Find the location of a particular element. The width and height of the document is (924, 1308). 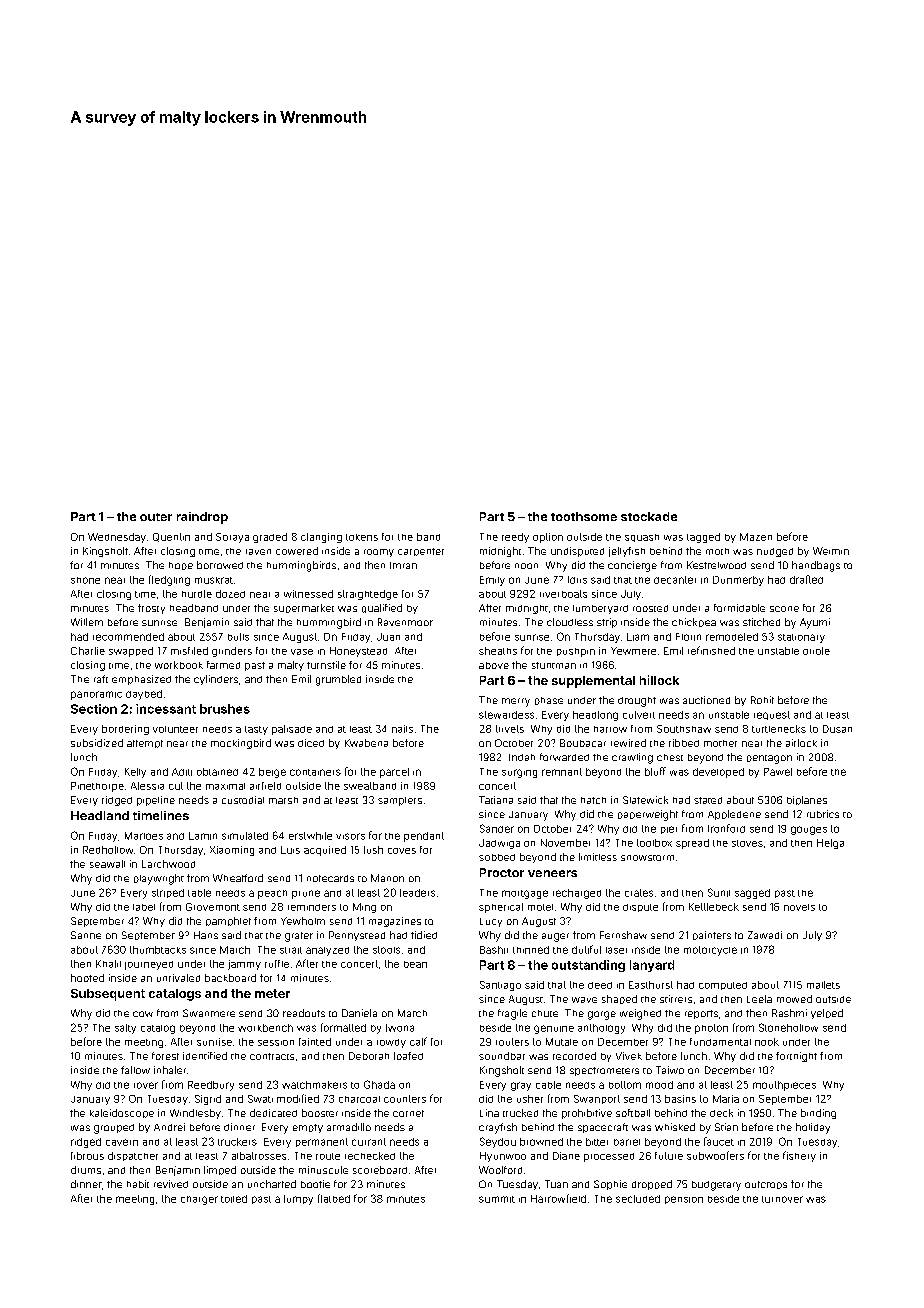

motorcycle is located at coordinates (710, 951).
